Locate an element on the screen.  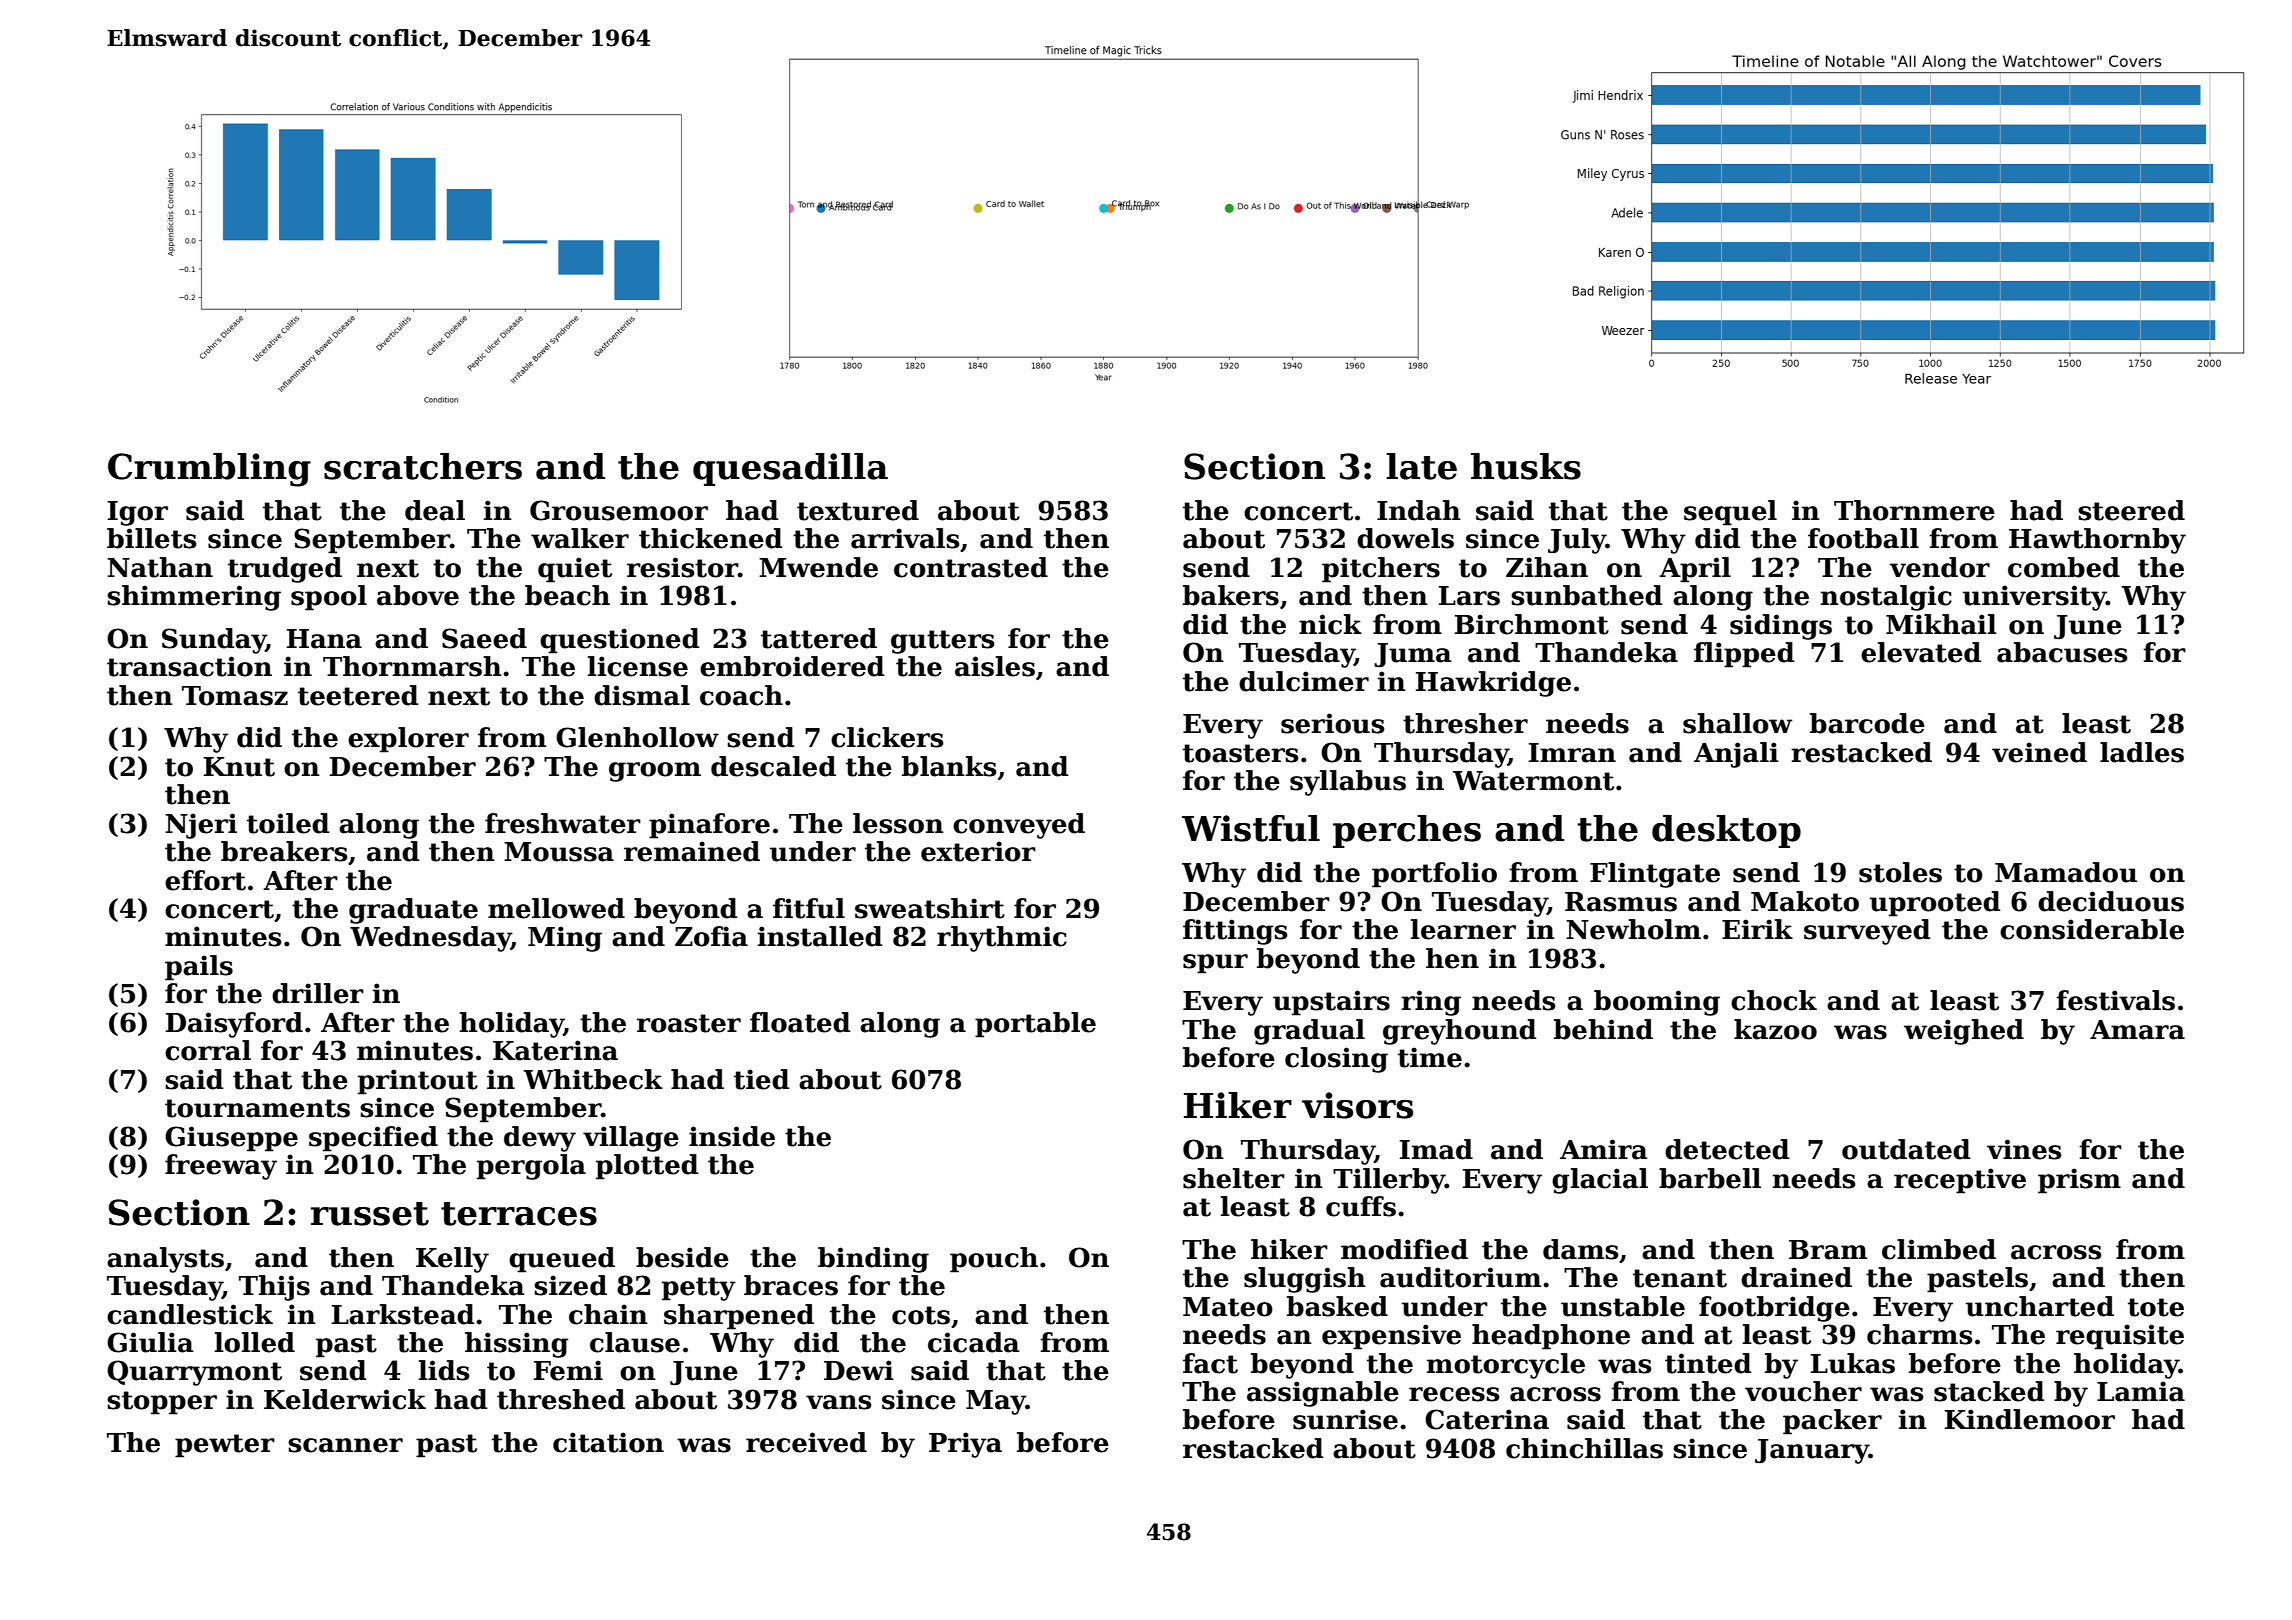
Mamadou is located at coordinates (2066, 872).
